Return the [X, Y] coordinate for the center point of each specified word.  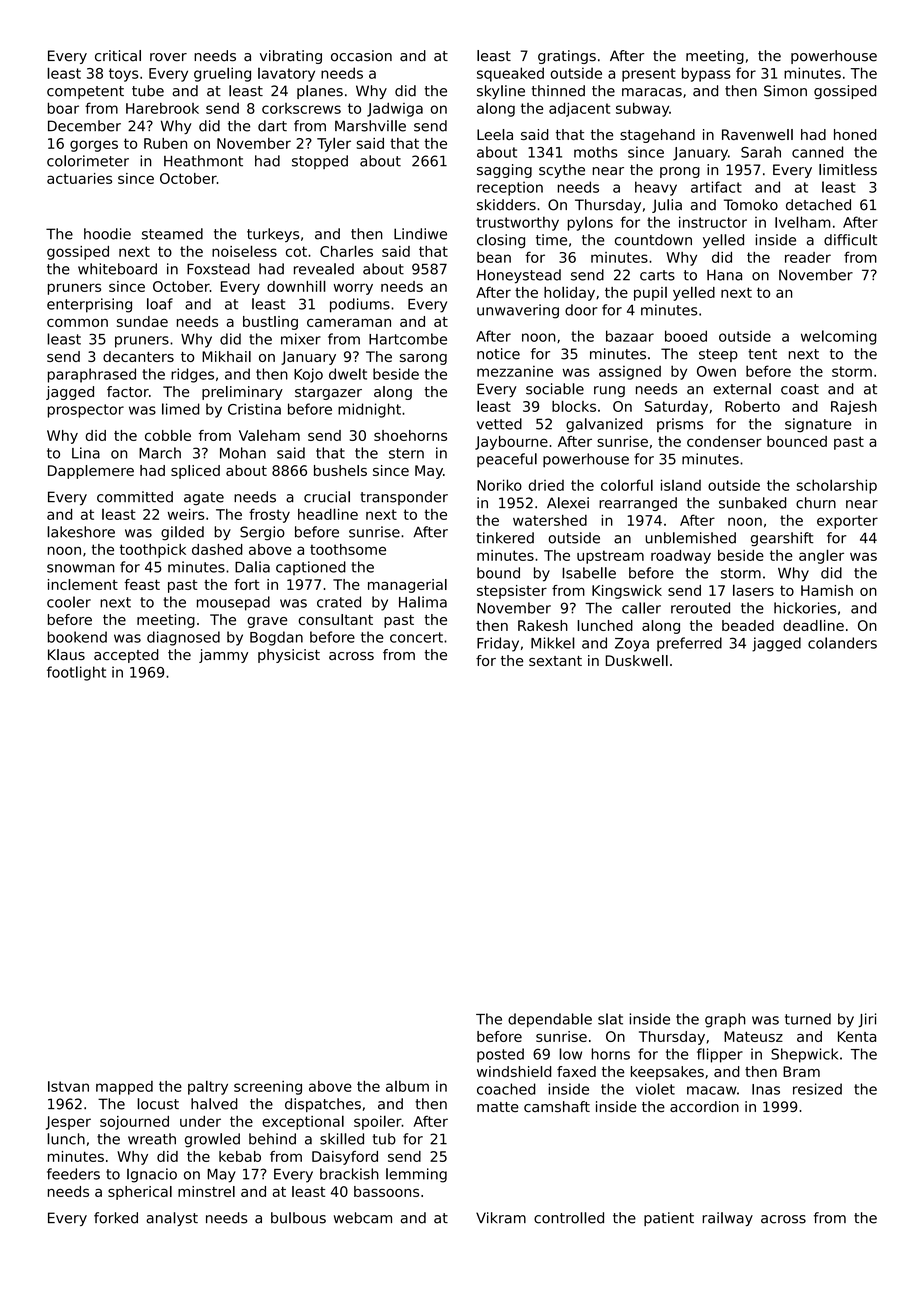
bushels [340, 470]
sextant [555, 661]
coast [800, 389]
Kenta [857, 1036]
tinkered [505, 538]
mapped [124, 1088]
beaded [748, 625]
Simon [785, 91]
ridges [192, 375]
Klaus [66, 654]
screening [268, 1088]
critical [118, 56]
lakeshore [81, 532]
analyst [172, 1219]
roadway [681, 557]
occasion [361, 56]
